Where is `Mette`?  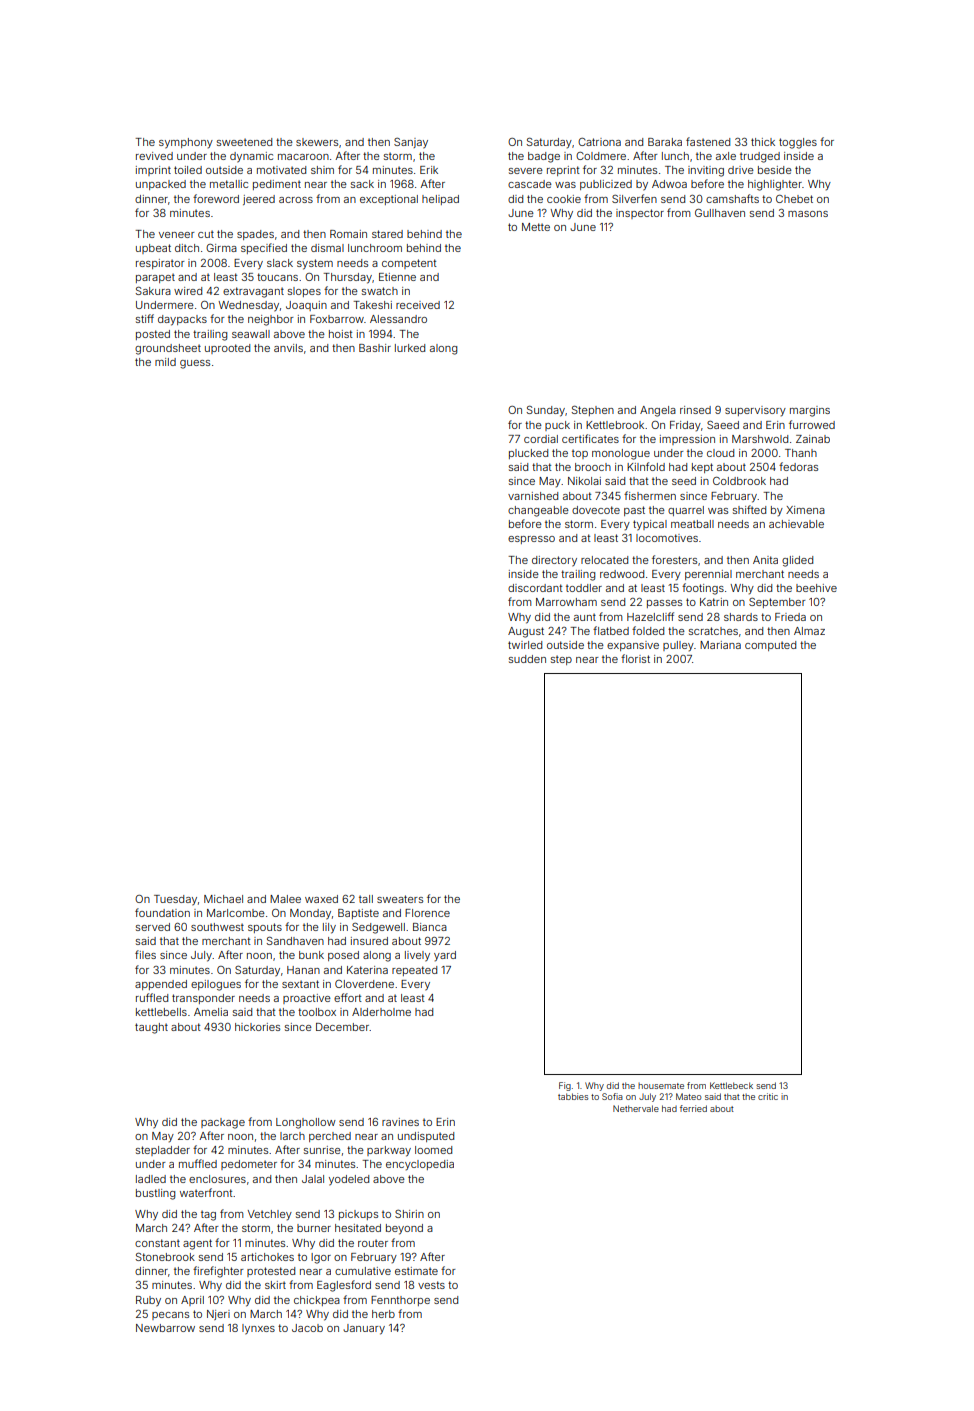
Mette is located at coordinates (536, 227).
